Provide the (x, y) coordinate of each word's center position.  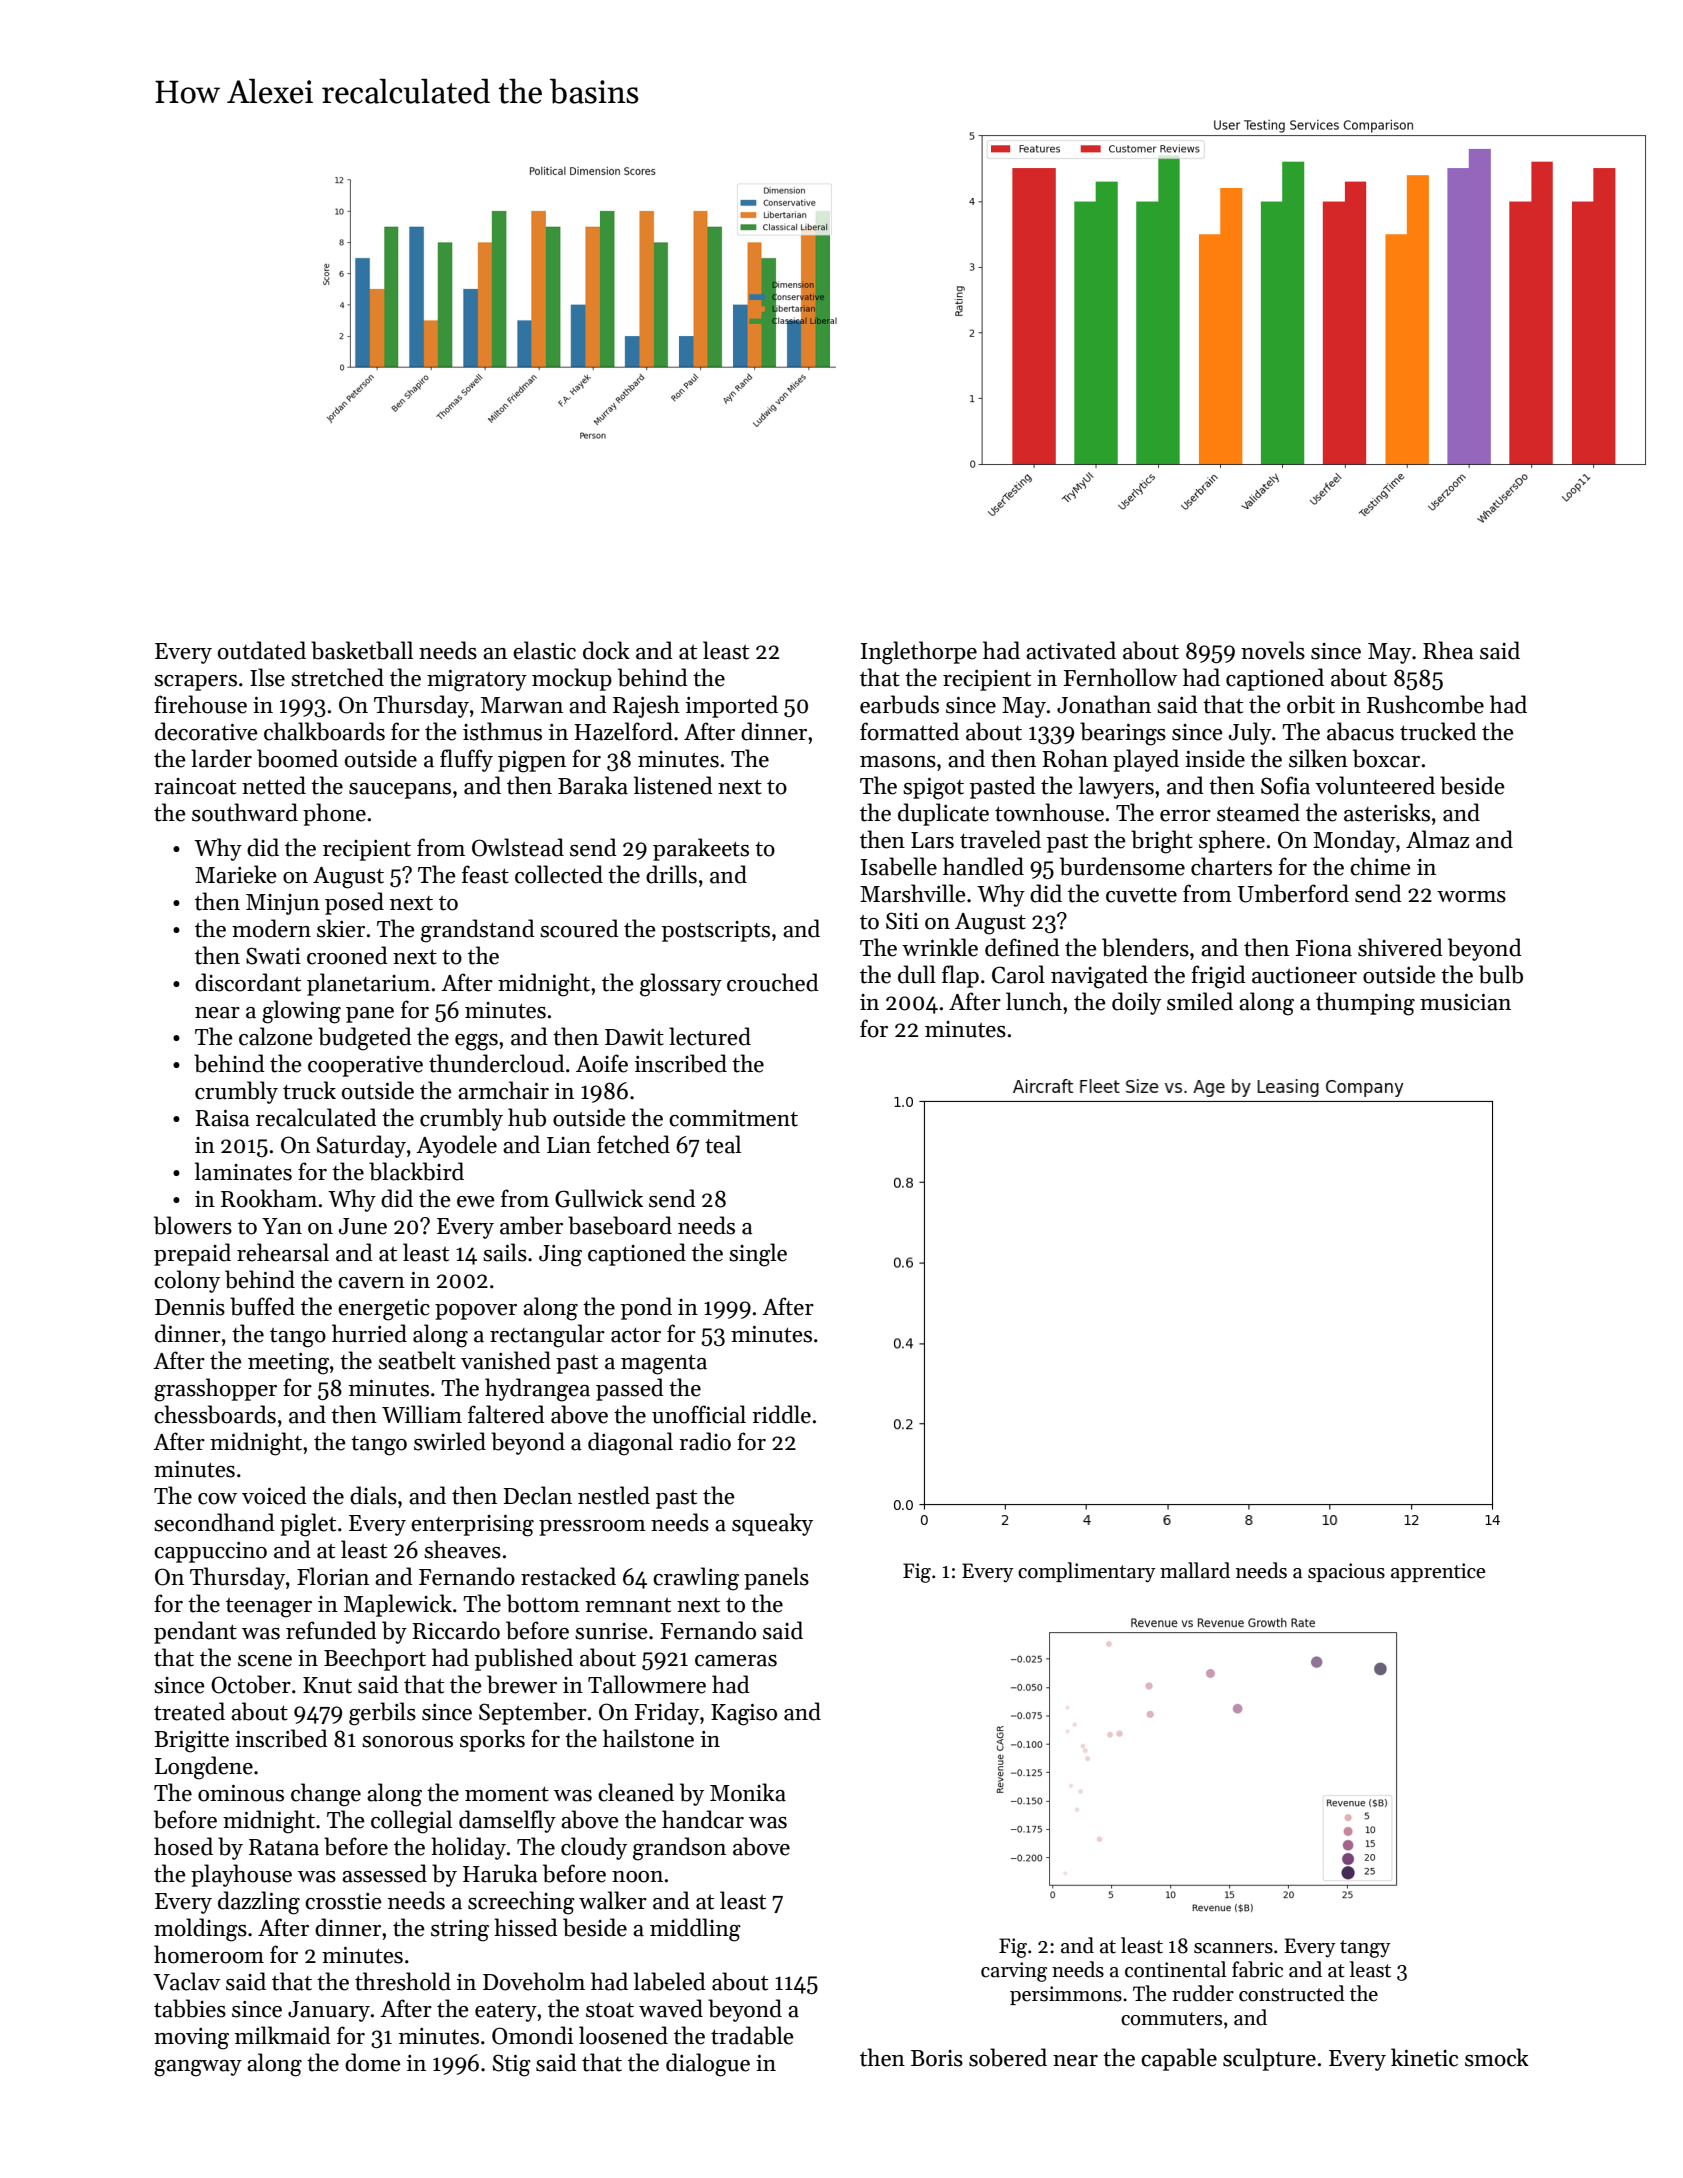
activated (1071, 650)
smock (1497, 2057)
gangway (198, 2068)
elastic (544, 650)
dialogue (708, 2065)
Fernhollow (1120, 677)
